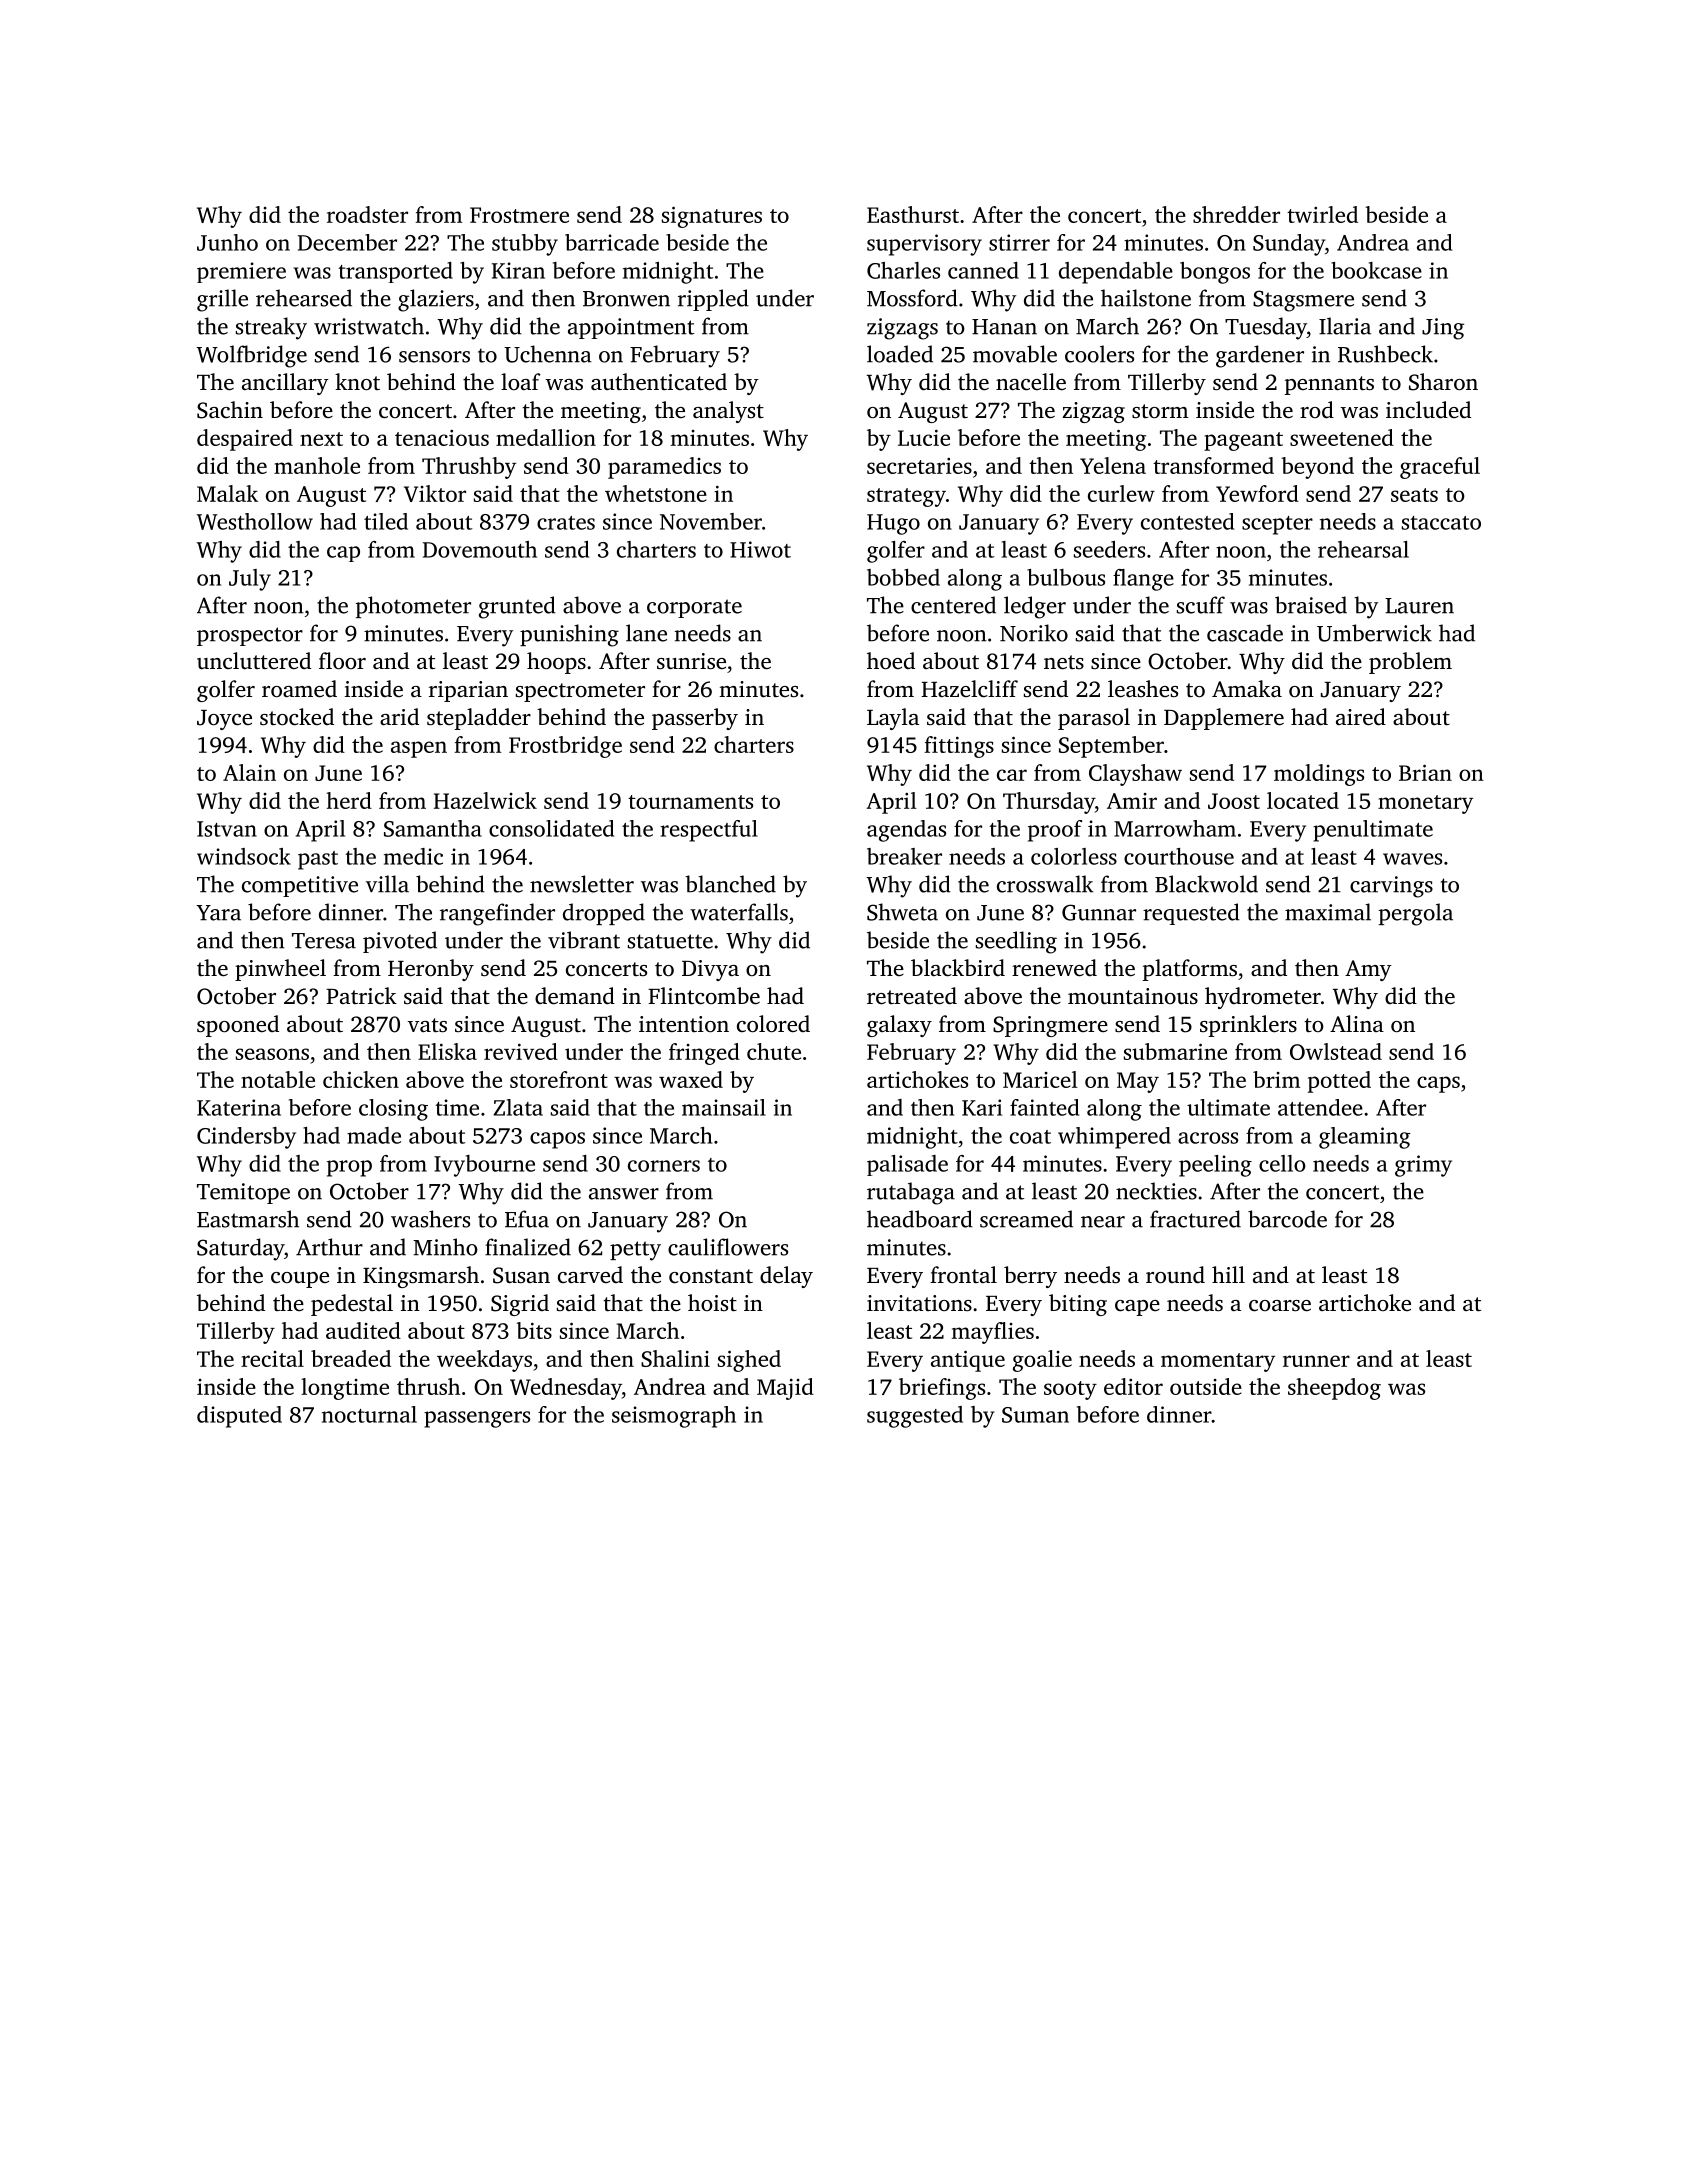 Image resolution: width=1683 pixels, height=2178 pixels. What do you see at coordinates (713, 300) in the screenshot?
I see `rippled` at bounding box center [713, 300].
